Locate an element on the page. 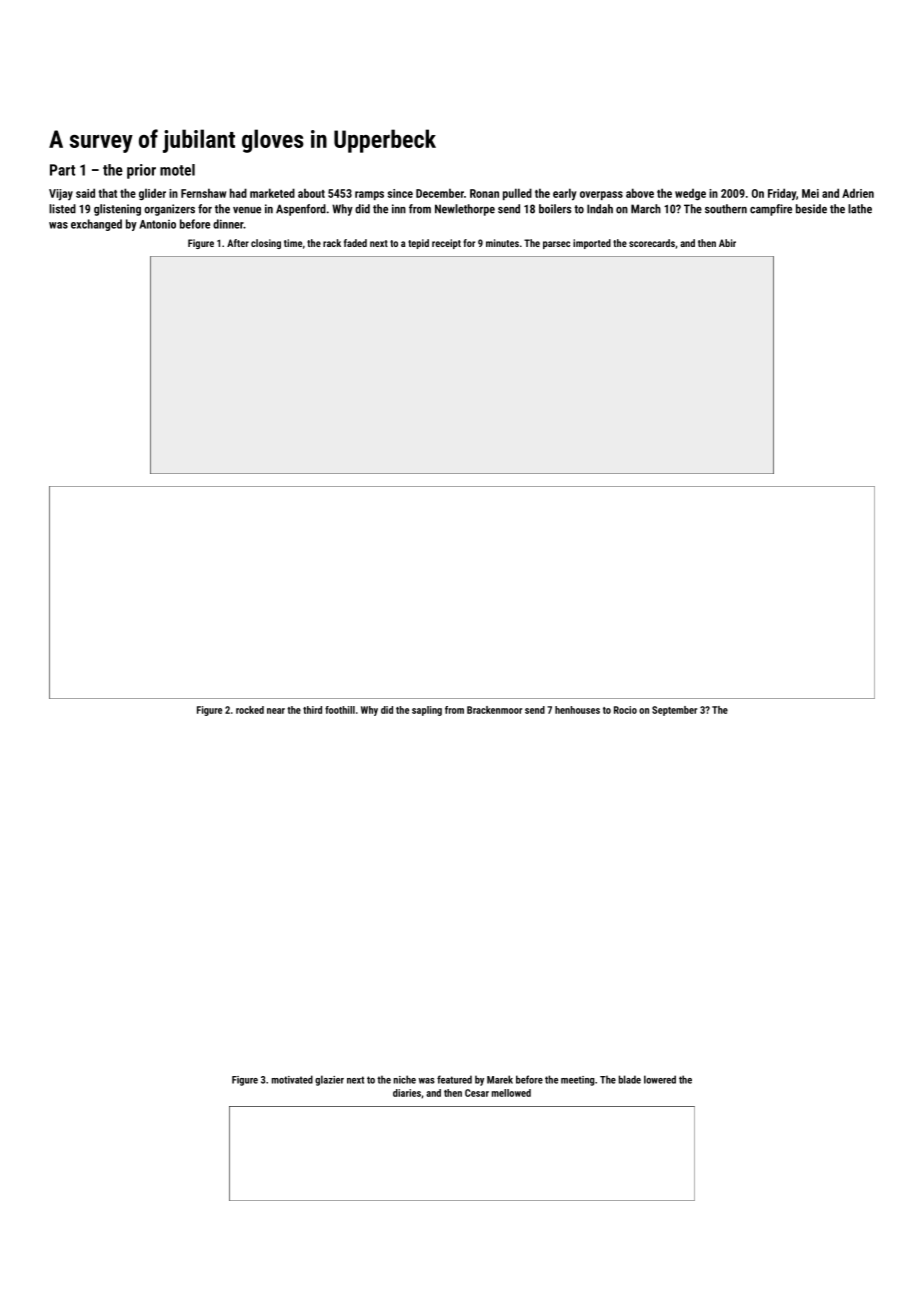 Image resolution: width=924 pixels, height=1308 pixels. above is located at coordinates (640, 193).
